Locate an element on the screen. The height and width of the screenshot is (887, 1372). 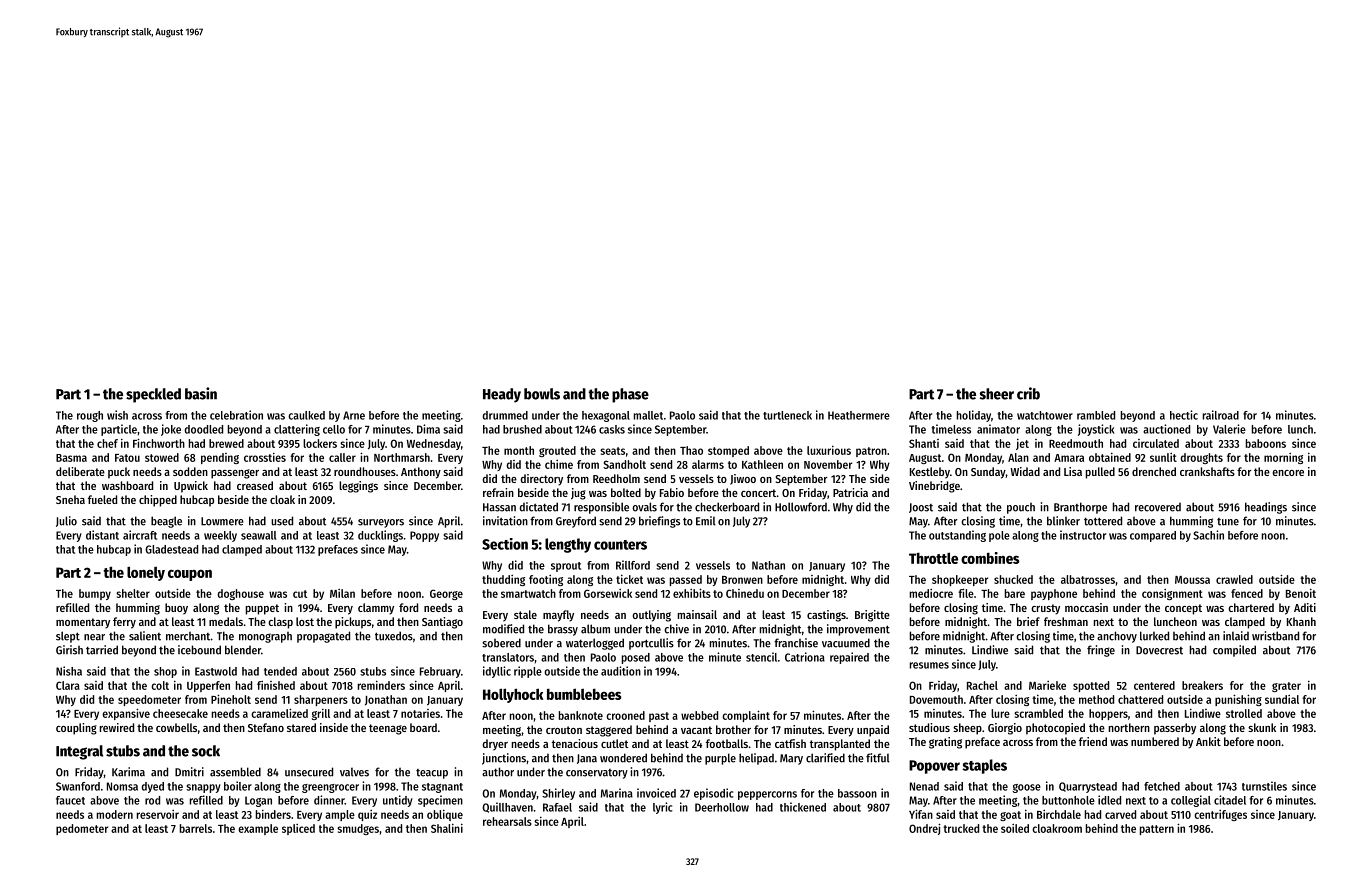
quiz is located at coordinates (367, 815).
